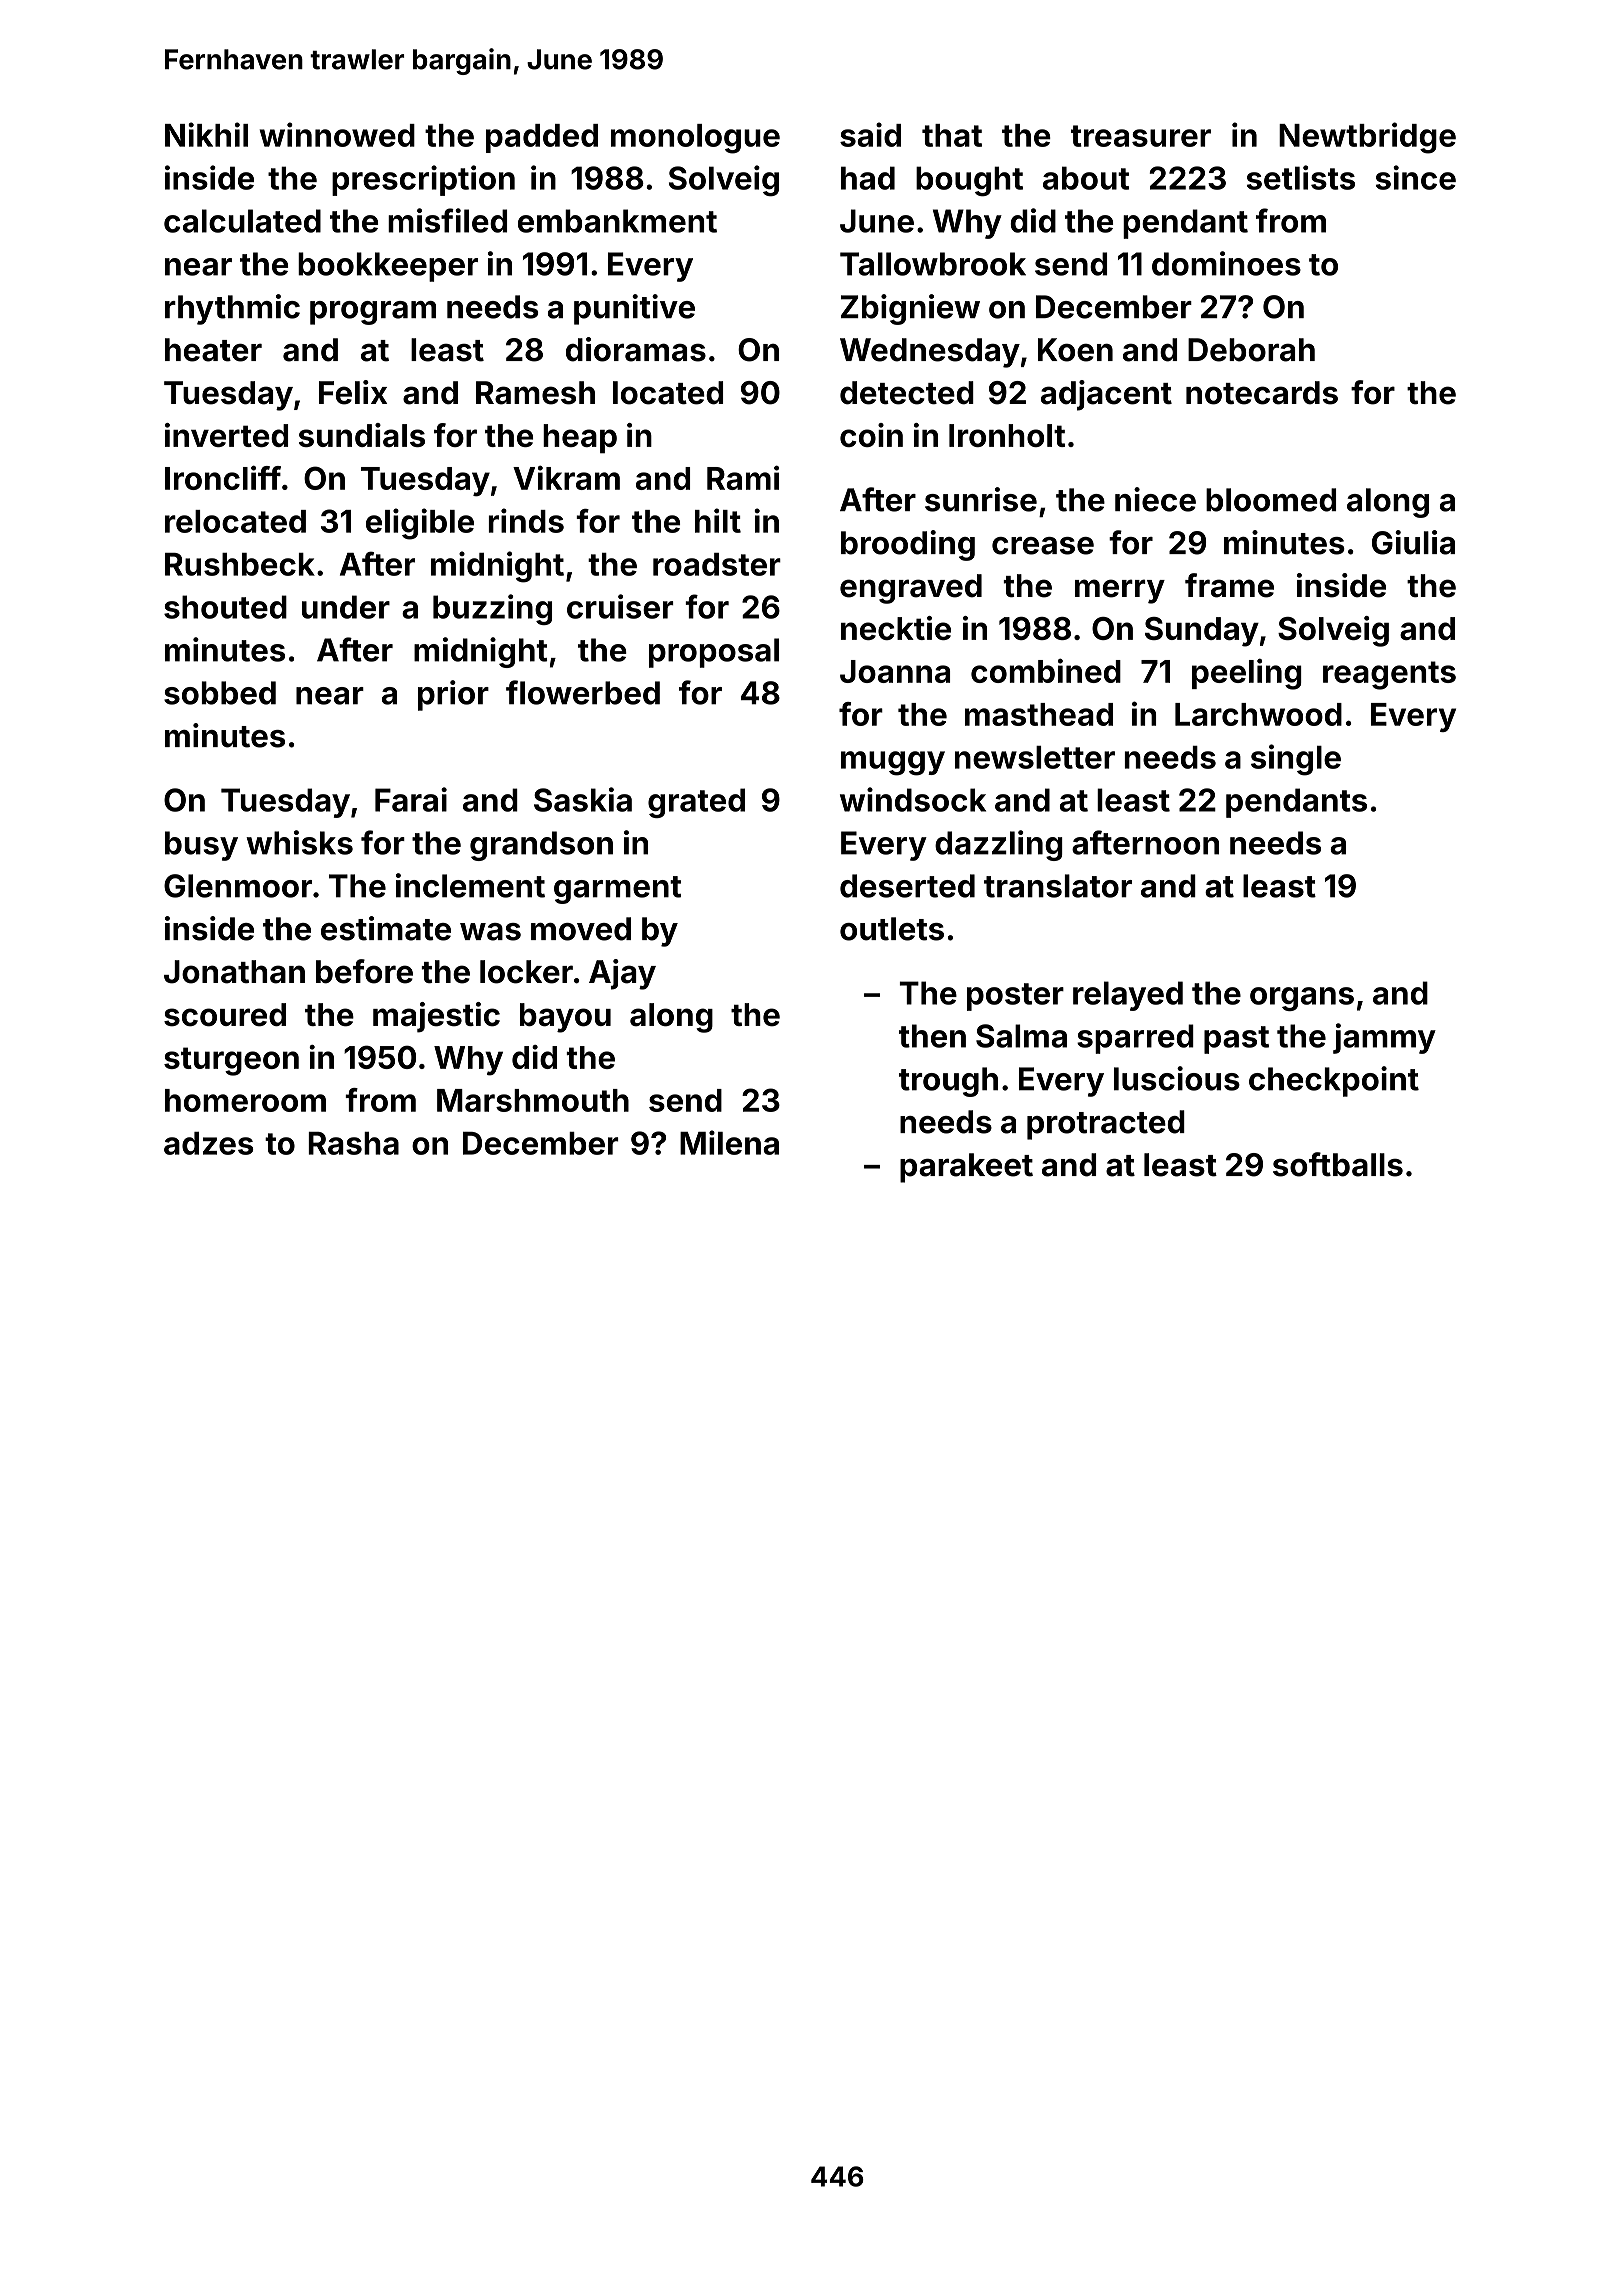 Image resolution: width=1620 pixels, height=2292 pixels. Describe the element at coordinates (892, 929) in the image. I see `outlets` at that location.
